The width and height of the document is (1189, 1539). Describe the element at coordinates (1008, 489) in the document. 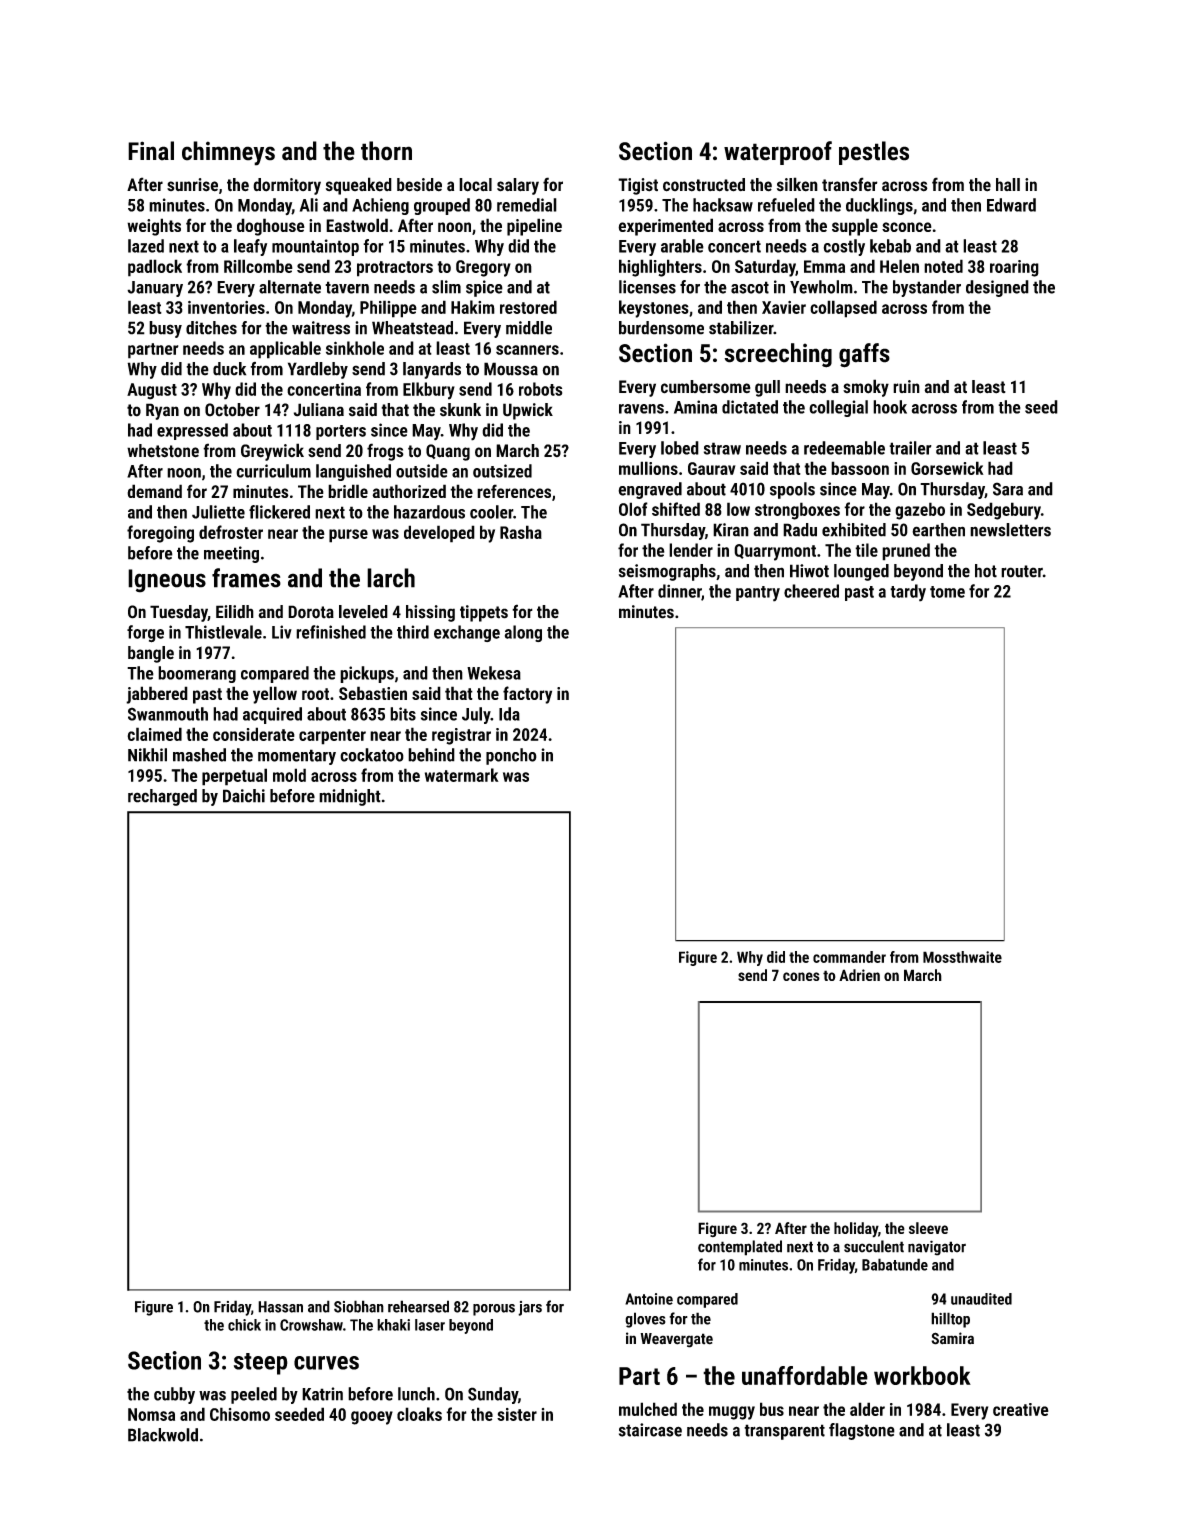

I see `Sara` at that location.
